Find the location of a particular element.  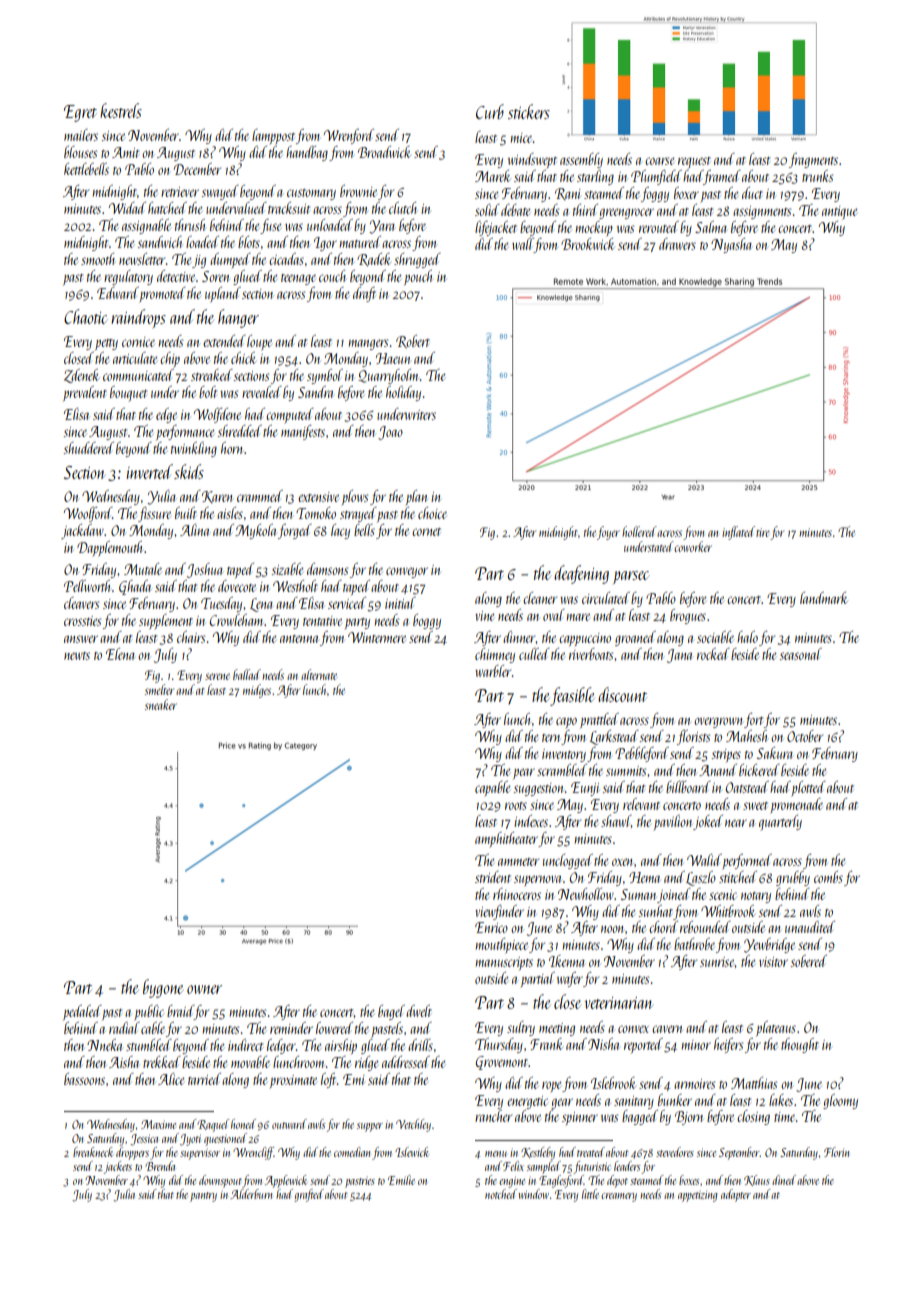

newts is located at coordinates (77, 656).
